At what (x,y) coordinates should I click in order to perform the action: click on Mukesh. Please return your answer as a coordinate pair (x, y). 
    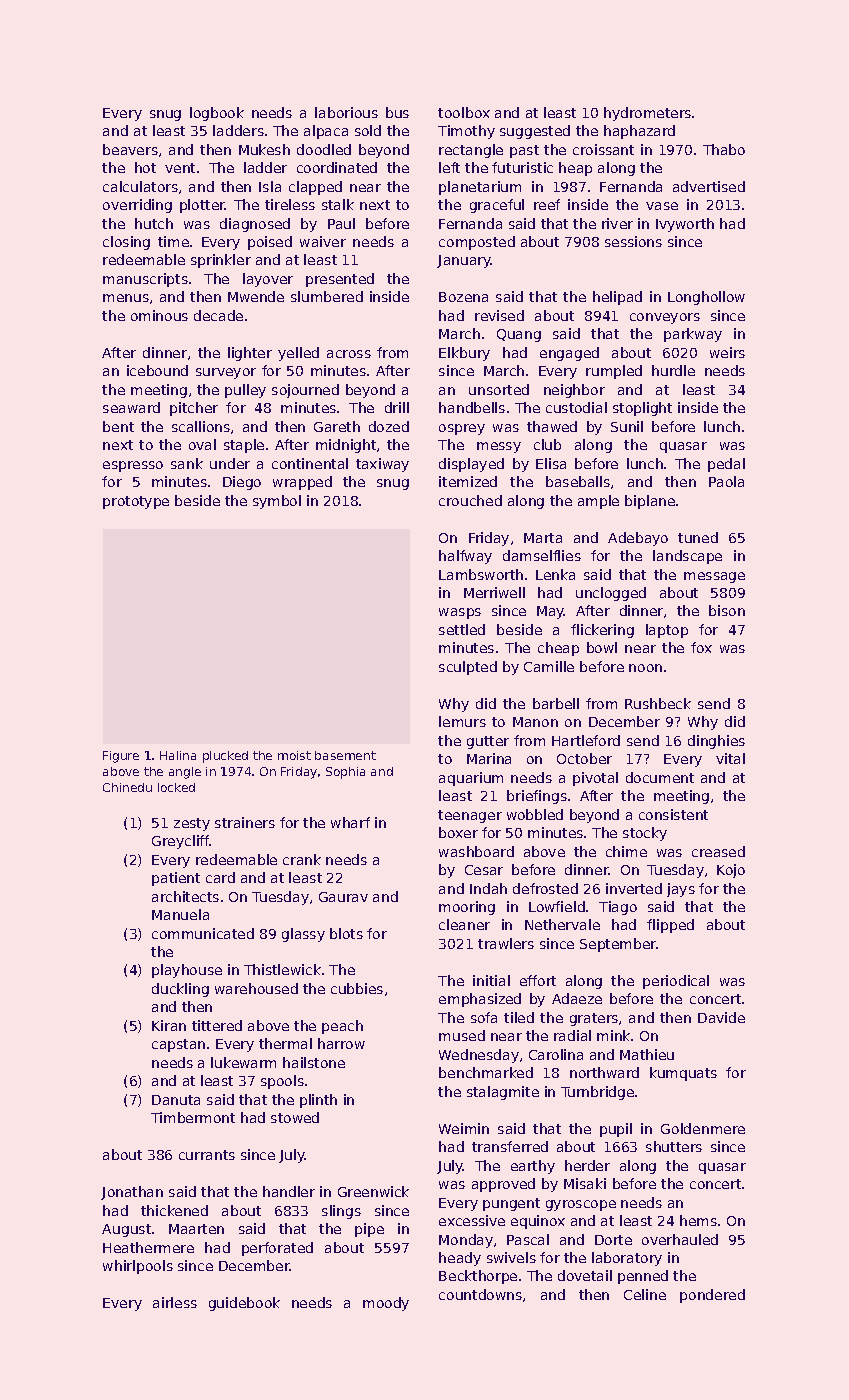
    Looking at the image, I should click on (264, 149).
